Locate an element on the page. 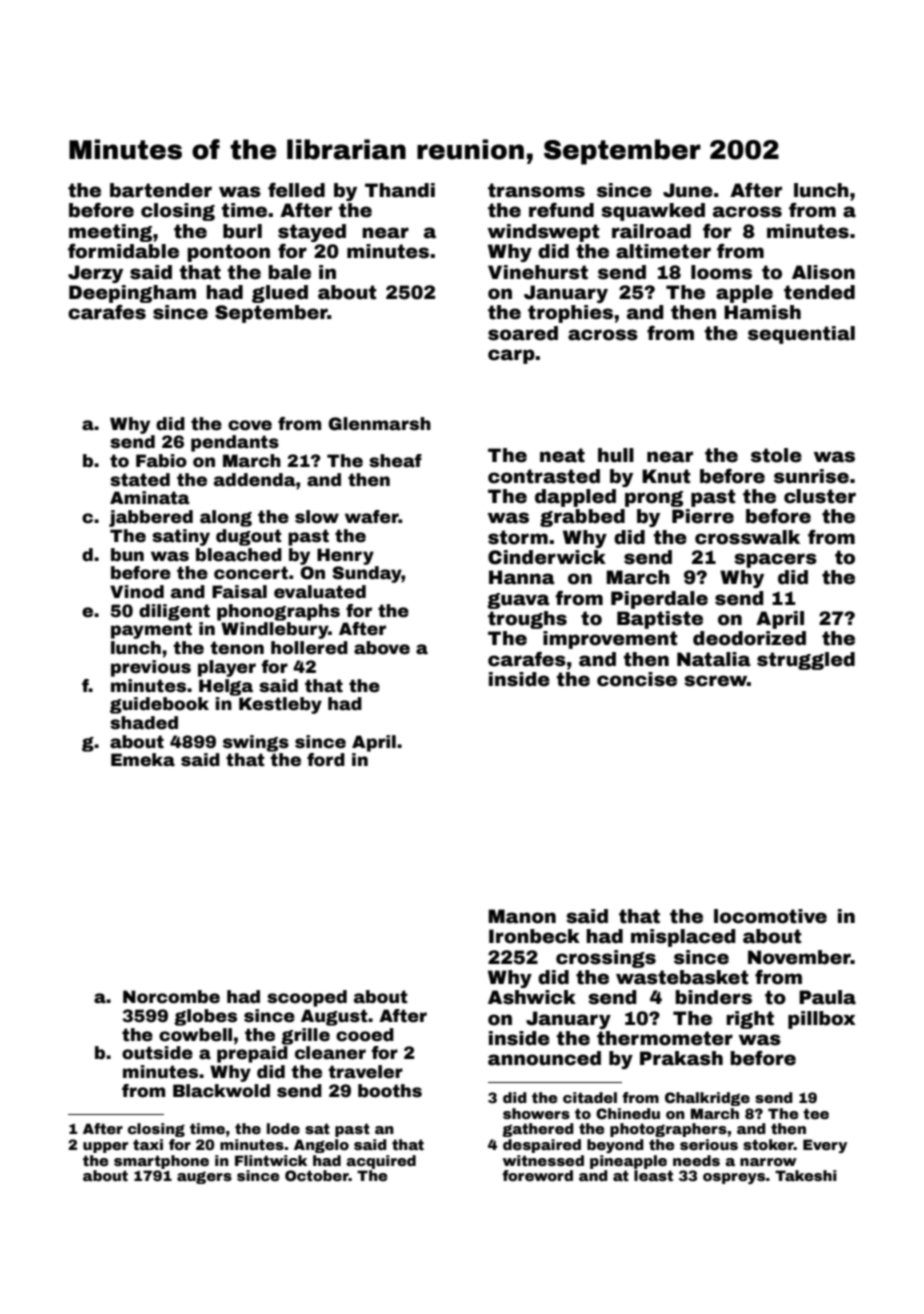 The image size is (924, 1314). struggled is located at coordinates (806, 661).
